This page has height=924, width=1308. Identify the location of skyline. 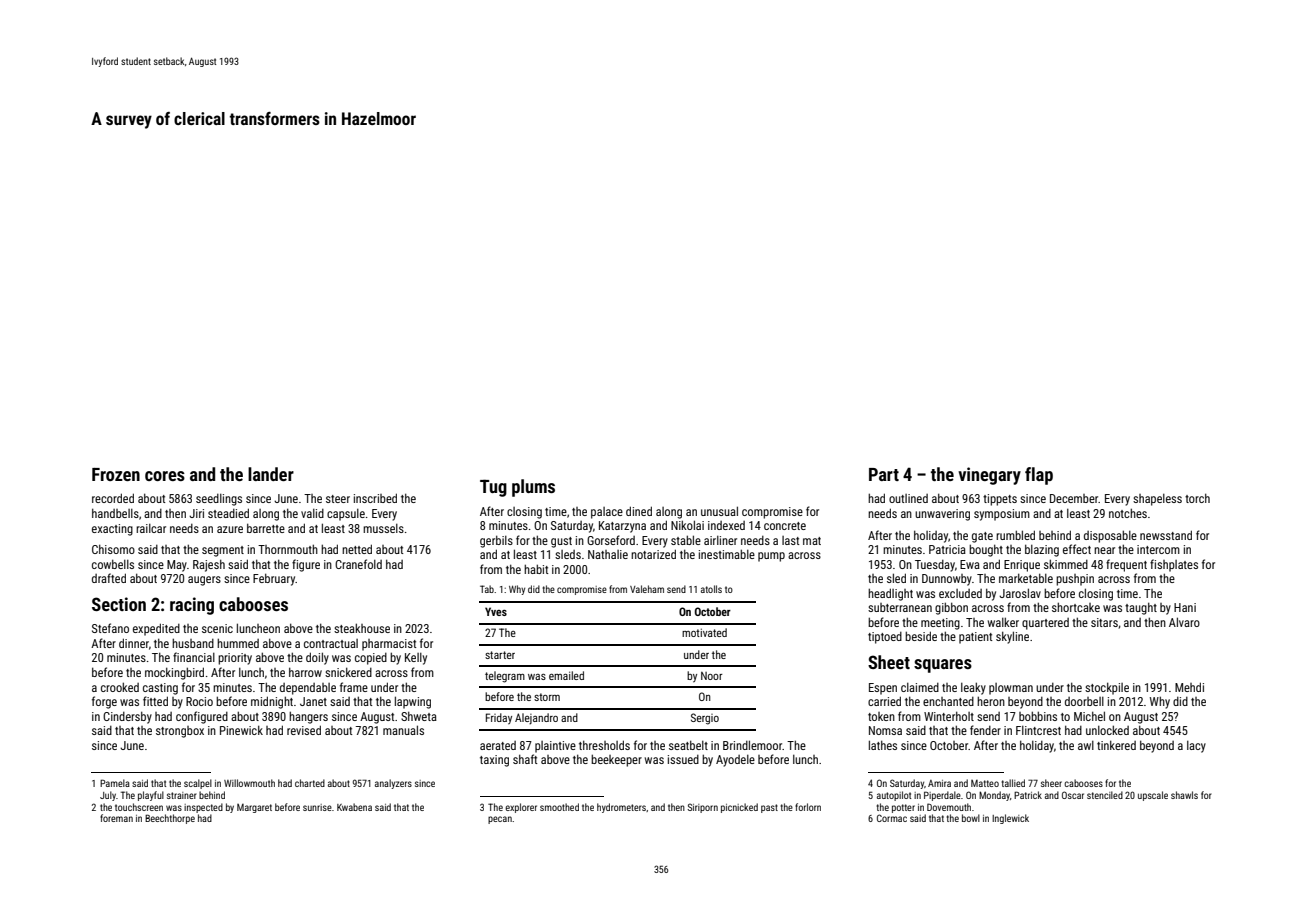
(1012, 637).
